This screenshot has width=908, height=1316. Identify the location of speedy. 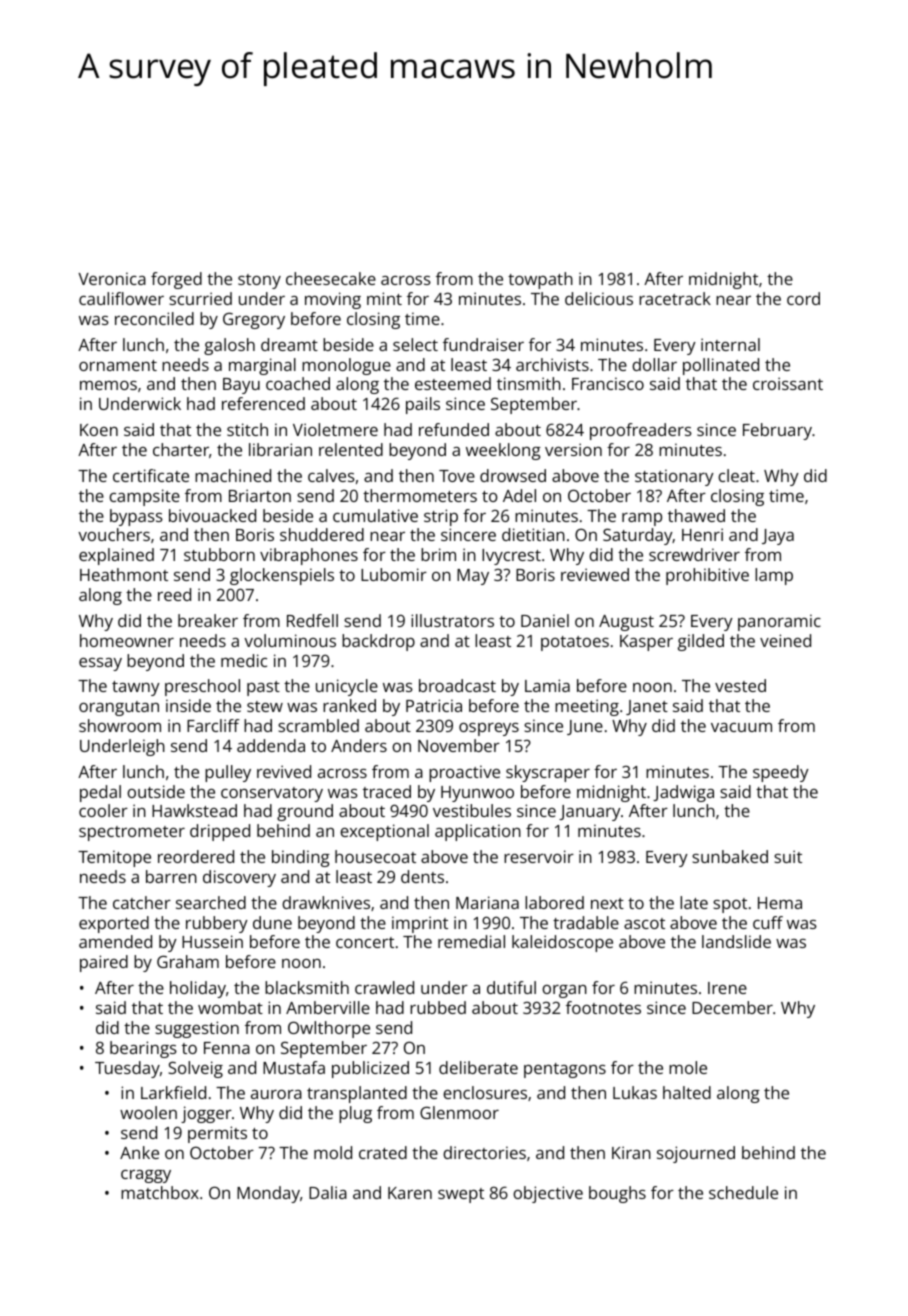
(781, 773).
